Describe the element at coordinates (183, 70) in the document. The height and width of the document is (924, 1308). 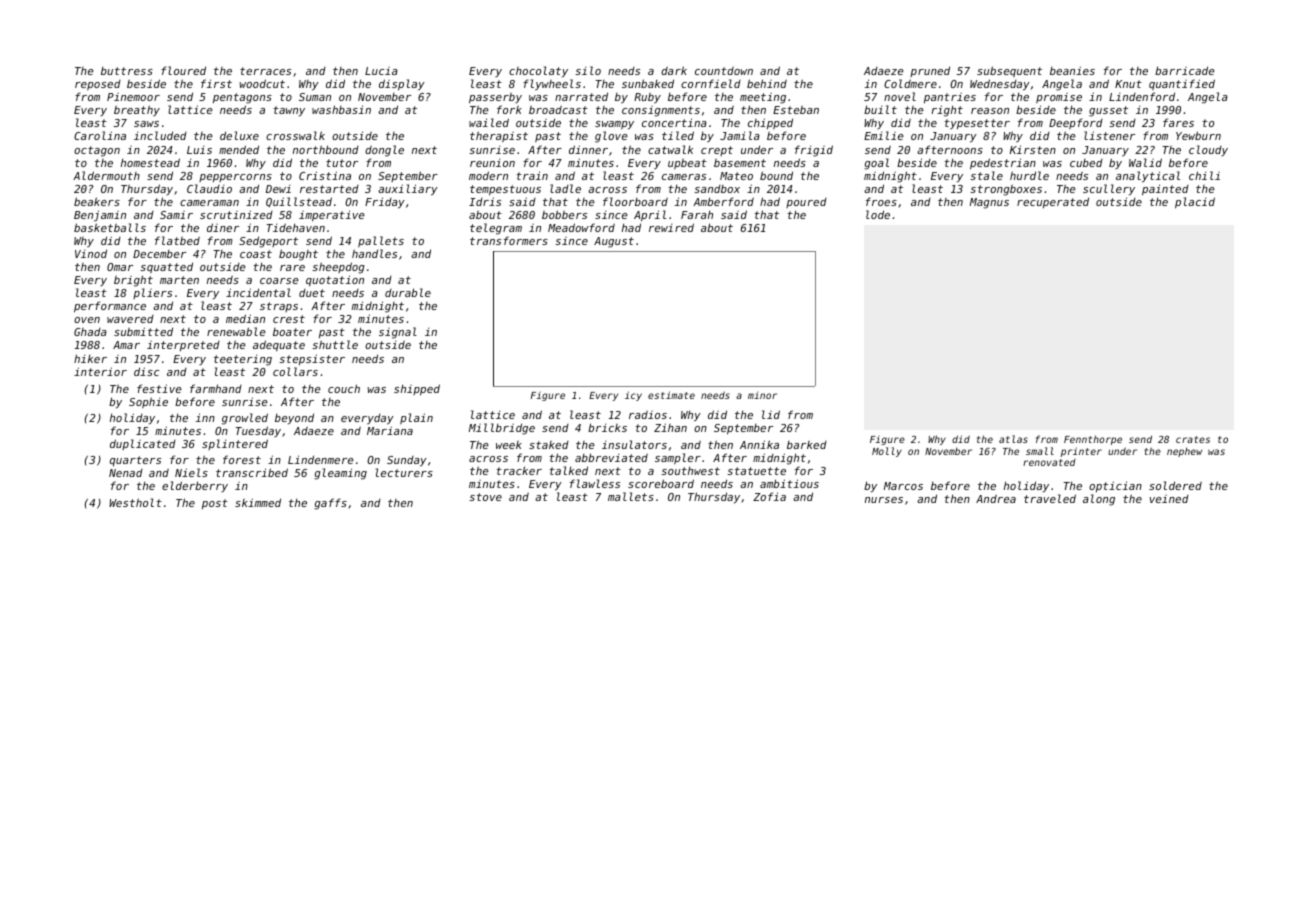
I see `floured` at that location.
